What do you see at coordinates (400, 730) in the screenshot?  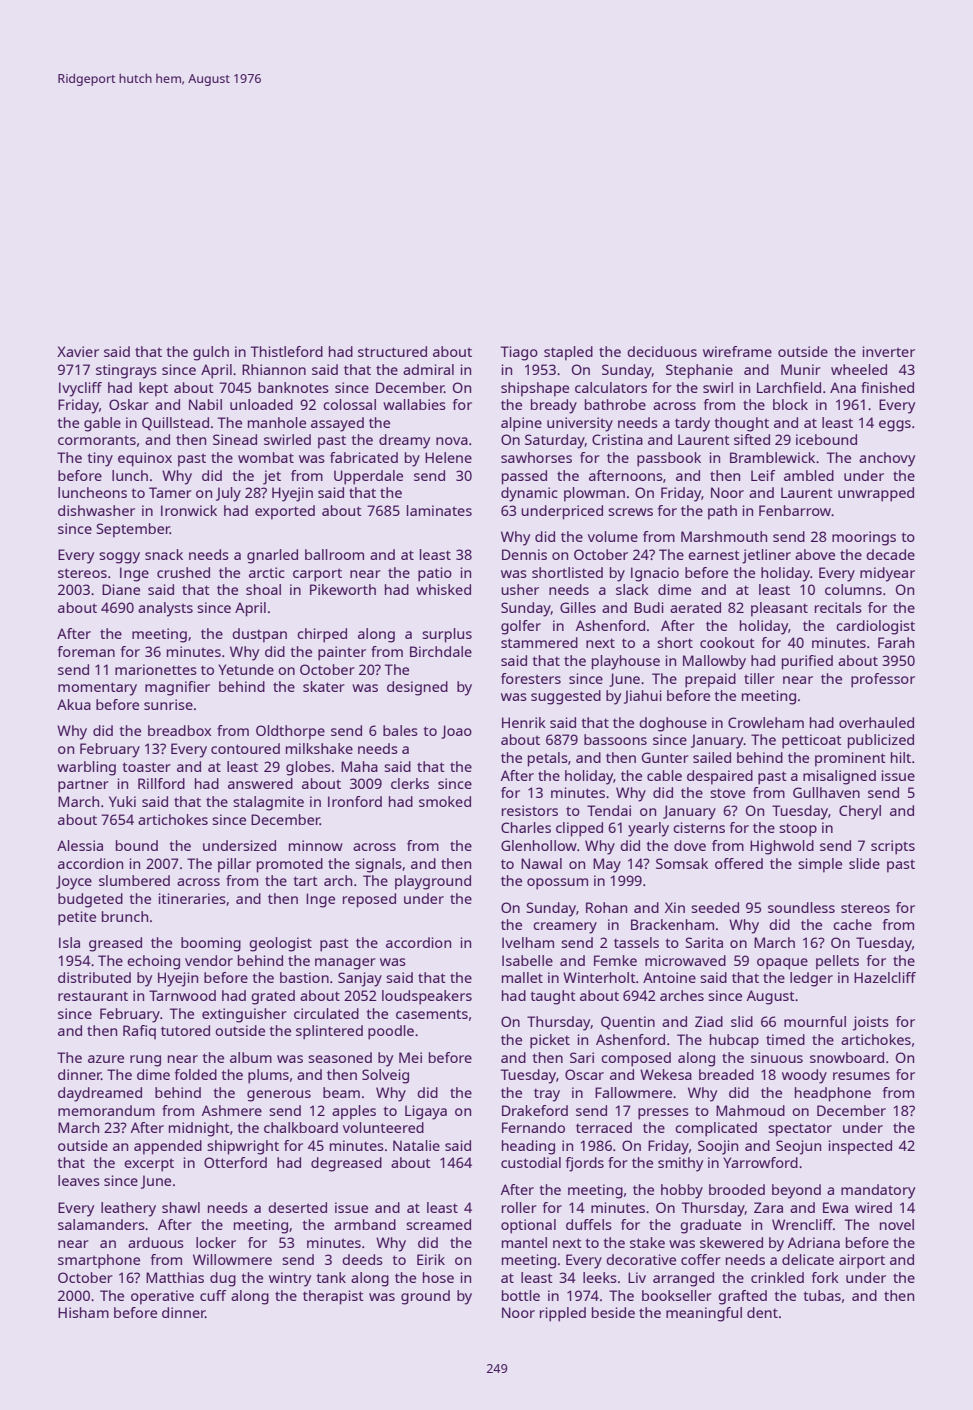 I see `bales` at bounding box center [400, 730].
